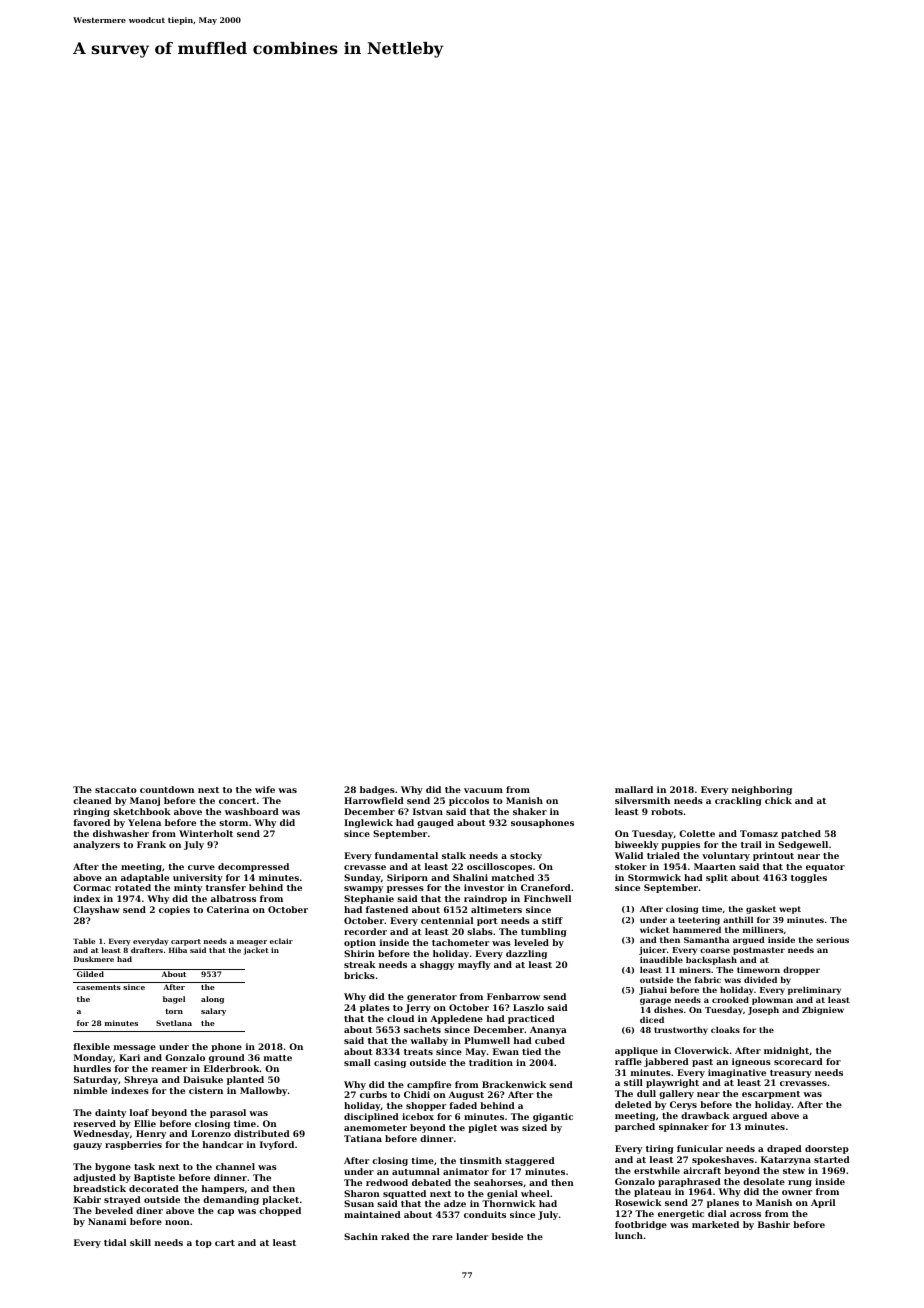 The width and height of the document is (924, 1308). What do you see at coordinates (546, 887) in the document?
I see `Craneford` at bounding box center [546, 887].
